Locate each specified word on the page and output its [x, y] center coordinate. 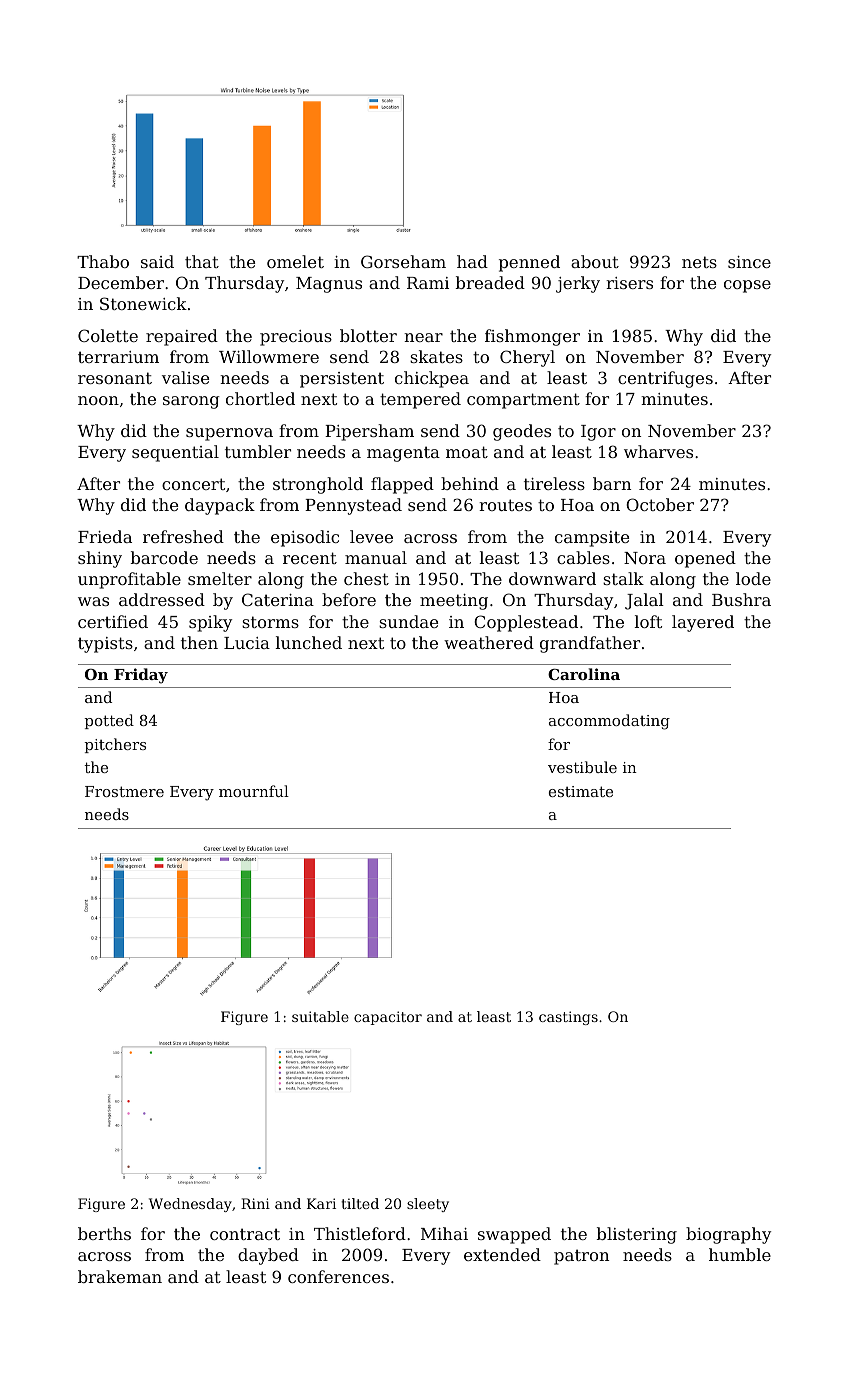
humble [740, 1254]
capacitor [388, 1018]
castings [568, 1018]
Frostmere [124, 791]
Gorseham [403, 261]
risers [629, 283]
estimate [581, 791]
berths [104, 1233]
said [157, 261]
